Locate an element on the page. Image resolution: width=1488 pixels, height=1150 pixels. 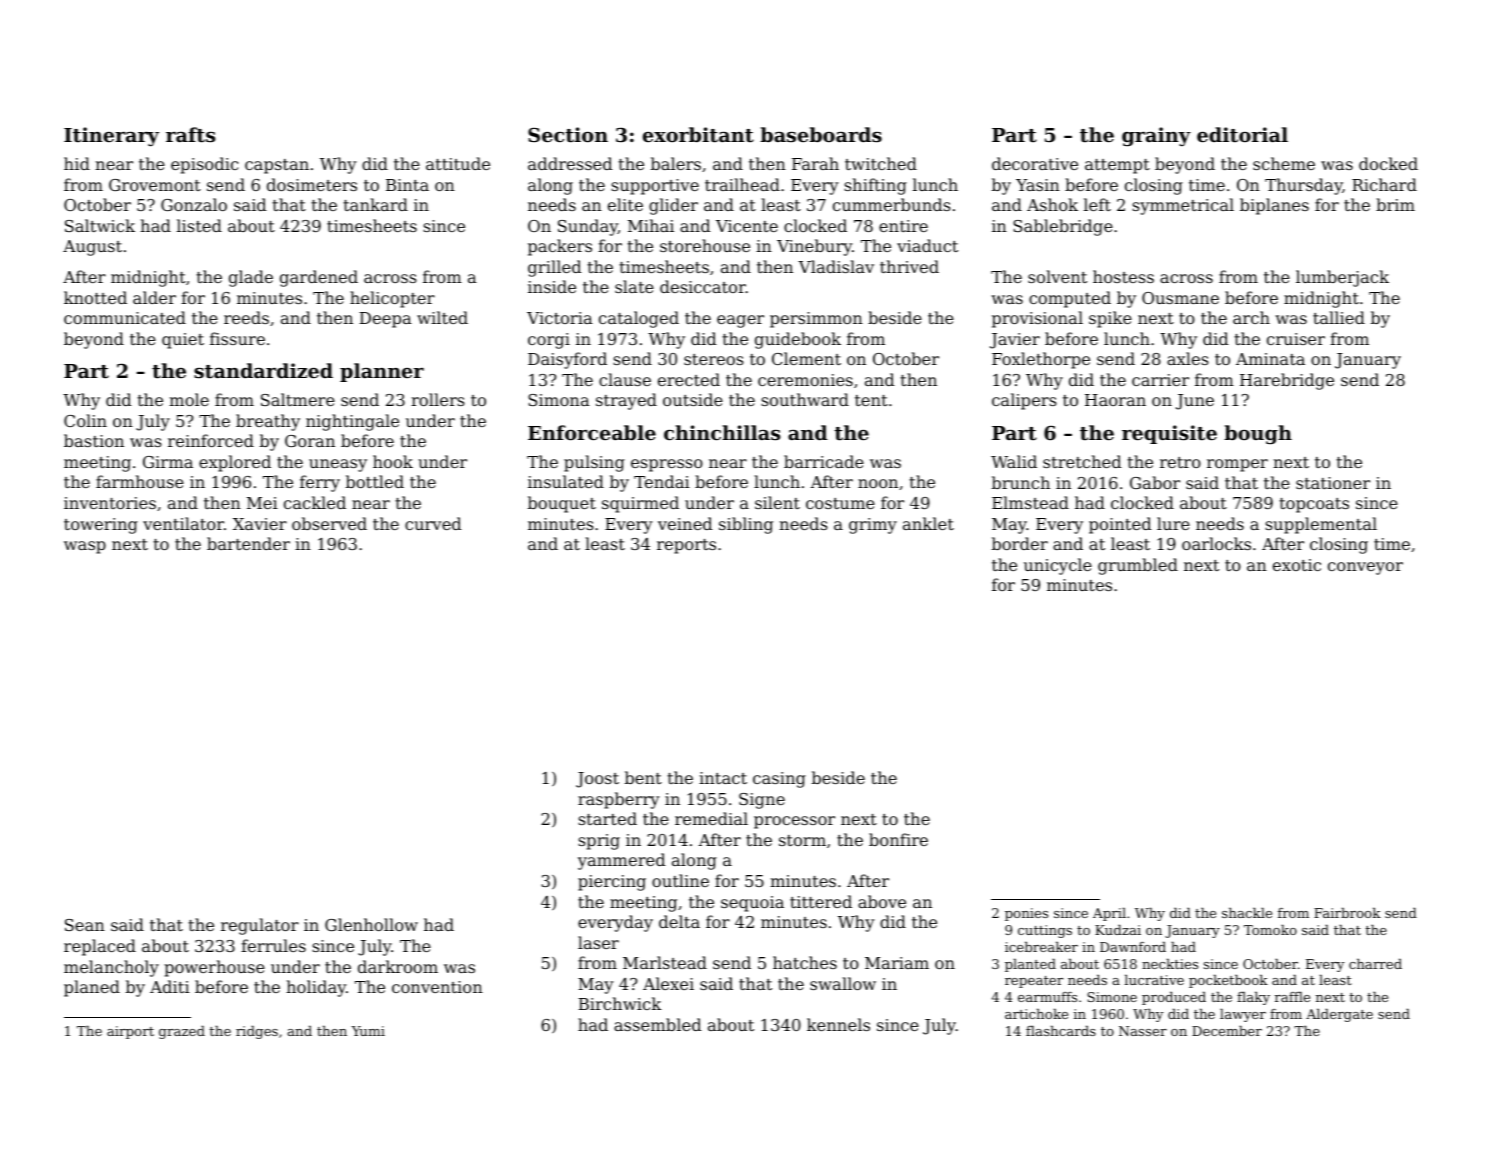
reports is located at coordinates (686, 546).
